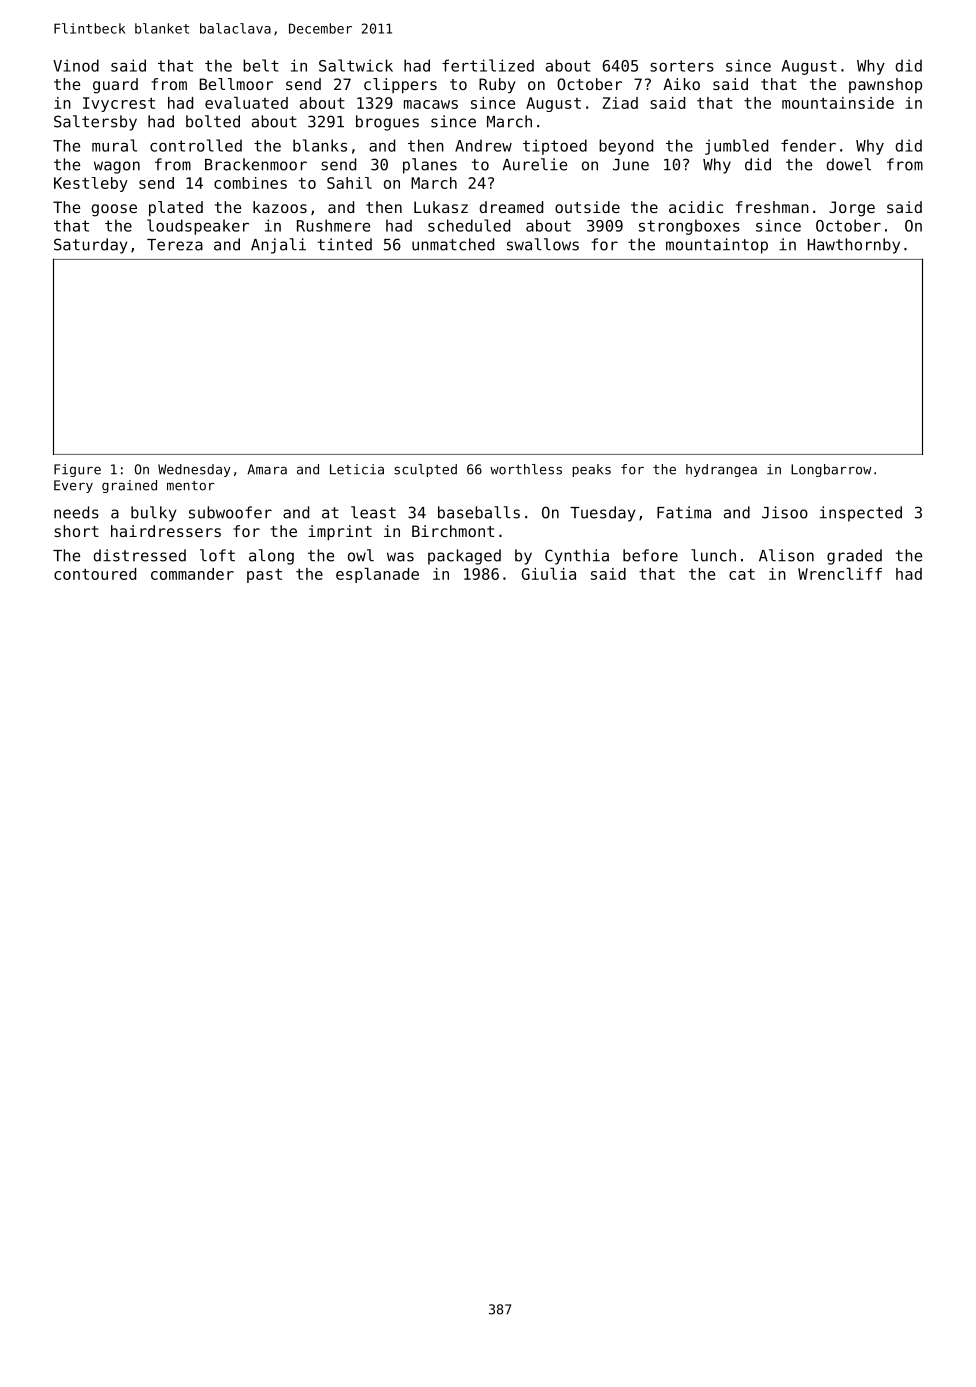 The height and width of the screenshot is (1387, 976). What do you see at coordinates (591, 470) in the screenshot?
I see `peaks` at bounding box center [591, 470].
